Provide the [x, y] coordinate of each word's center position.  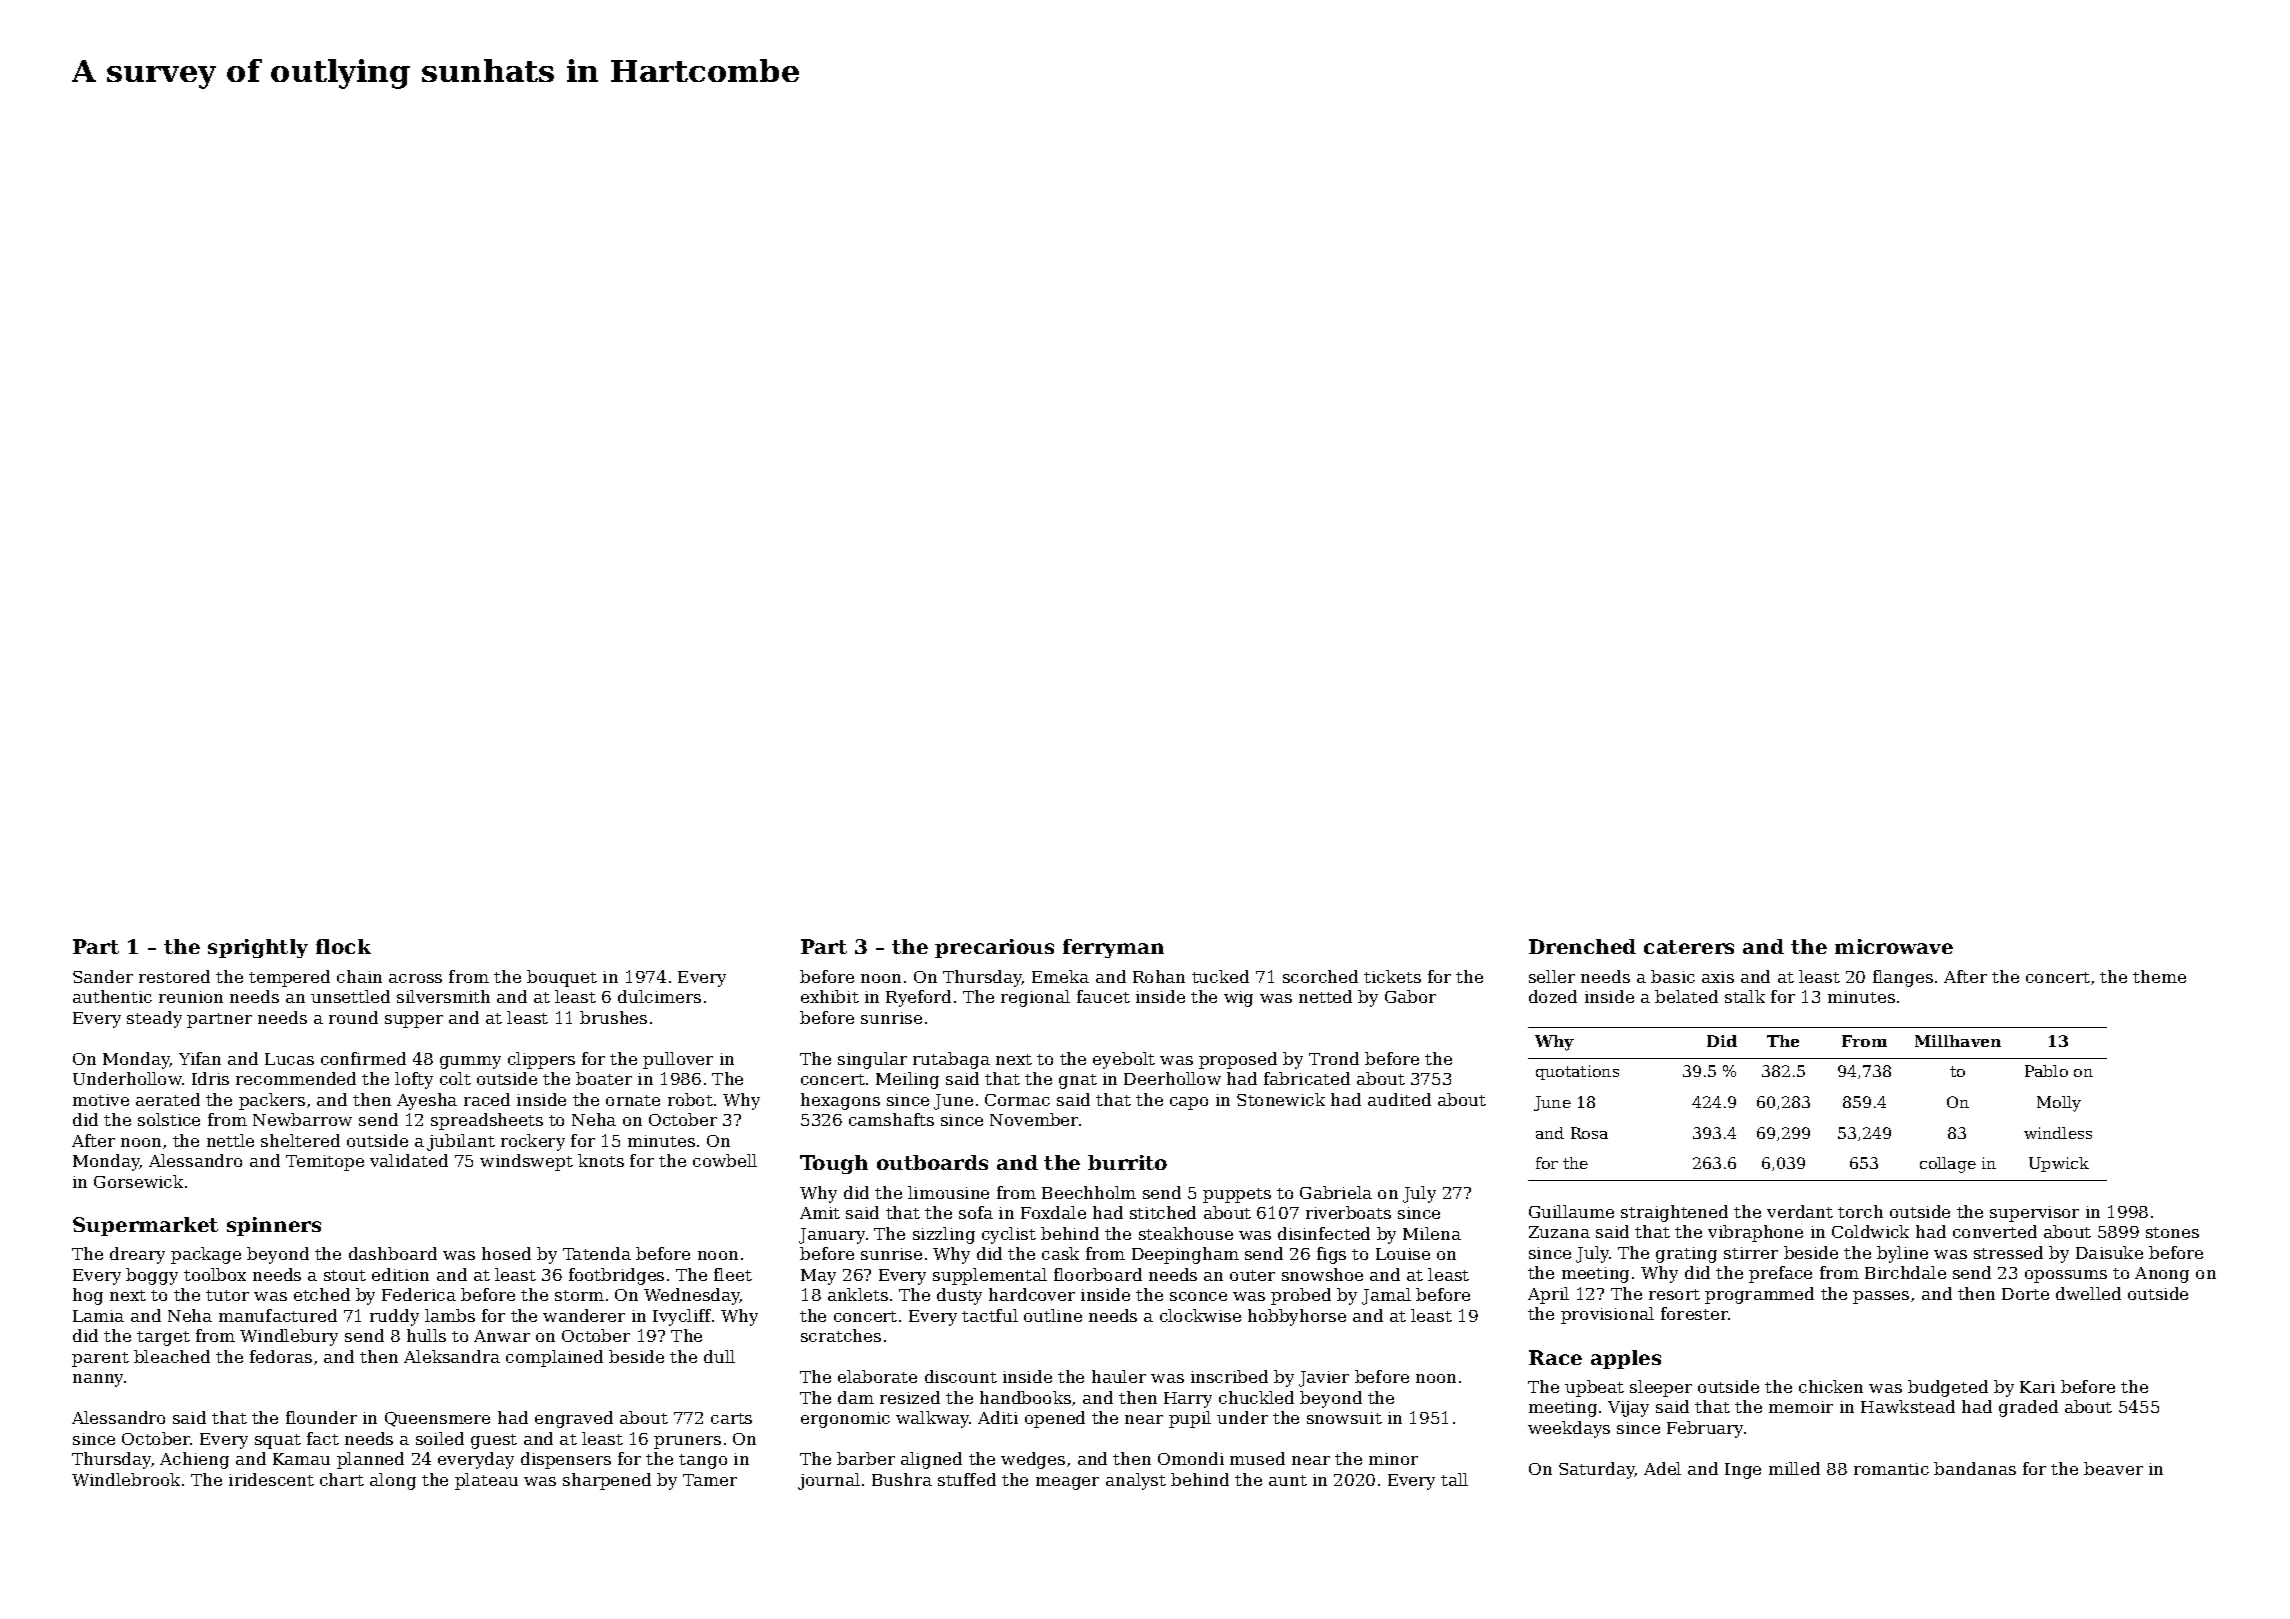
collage [1948, 1165]
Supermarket [145, 1226]
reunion [191, 997]
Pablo [2046, 1071]
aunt [1288, 1480]
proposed [1238, 1060]
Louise [1403, 1254]
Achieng [194, 1460]
